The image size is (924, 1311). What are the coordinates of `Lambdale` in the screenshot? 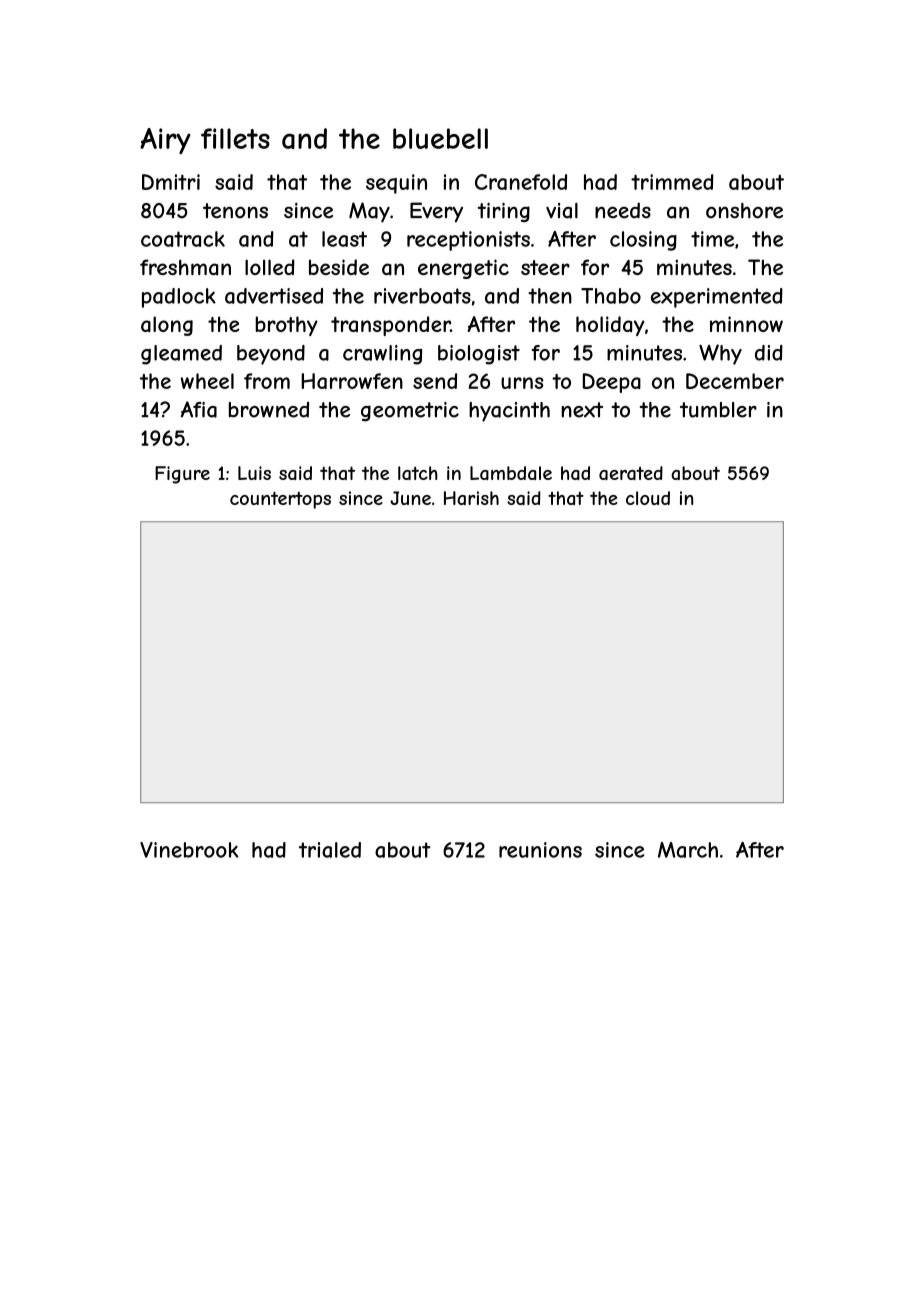 It's located at (511, 473).
